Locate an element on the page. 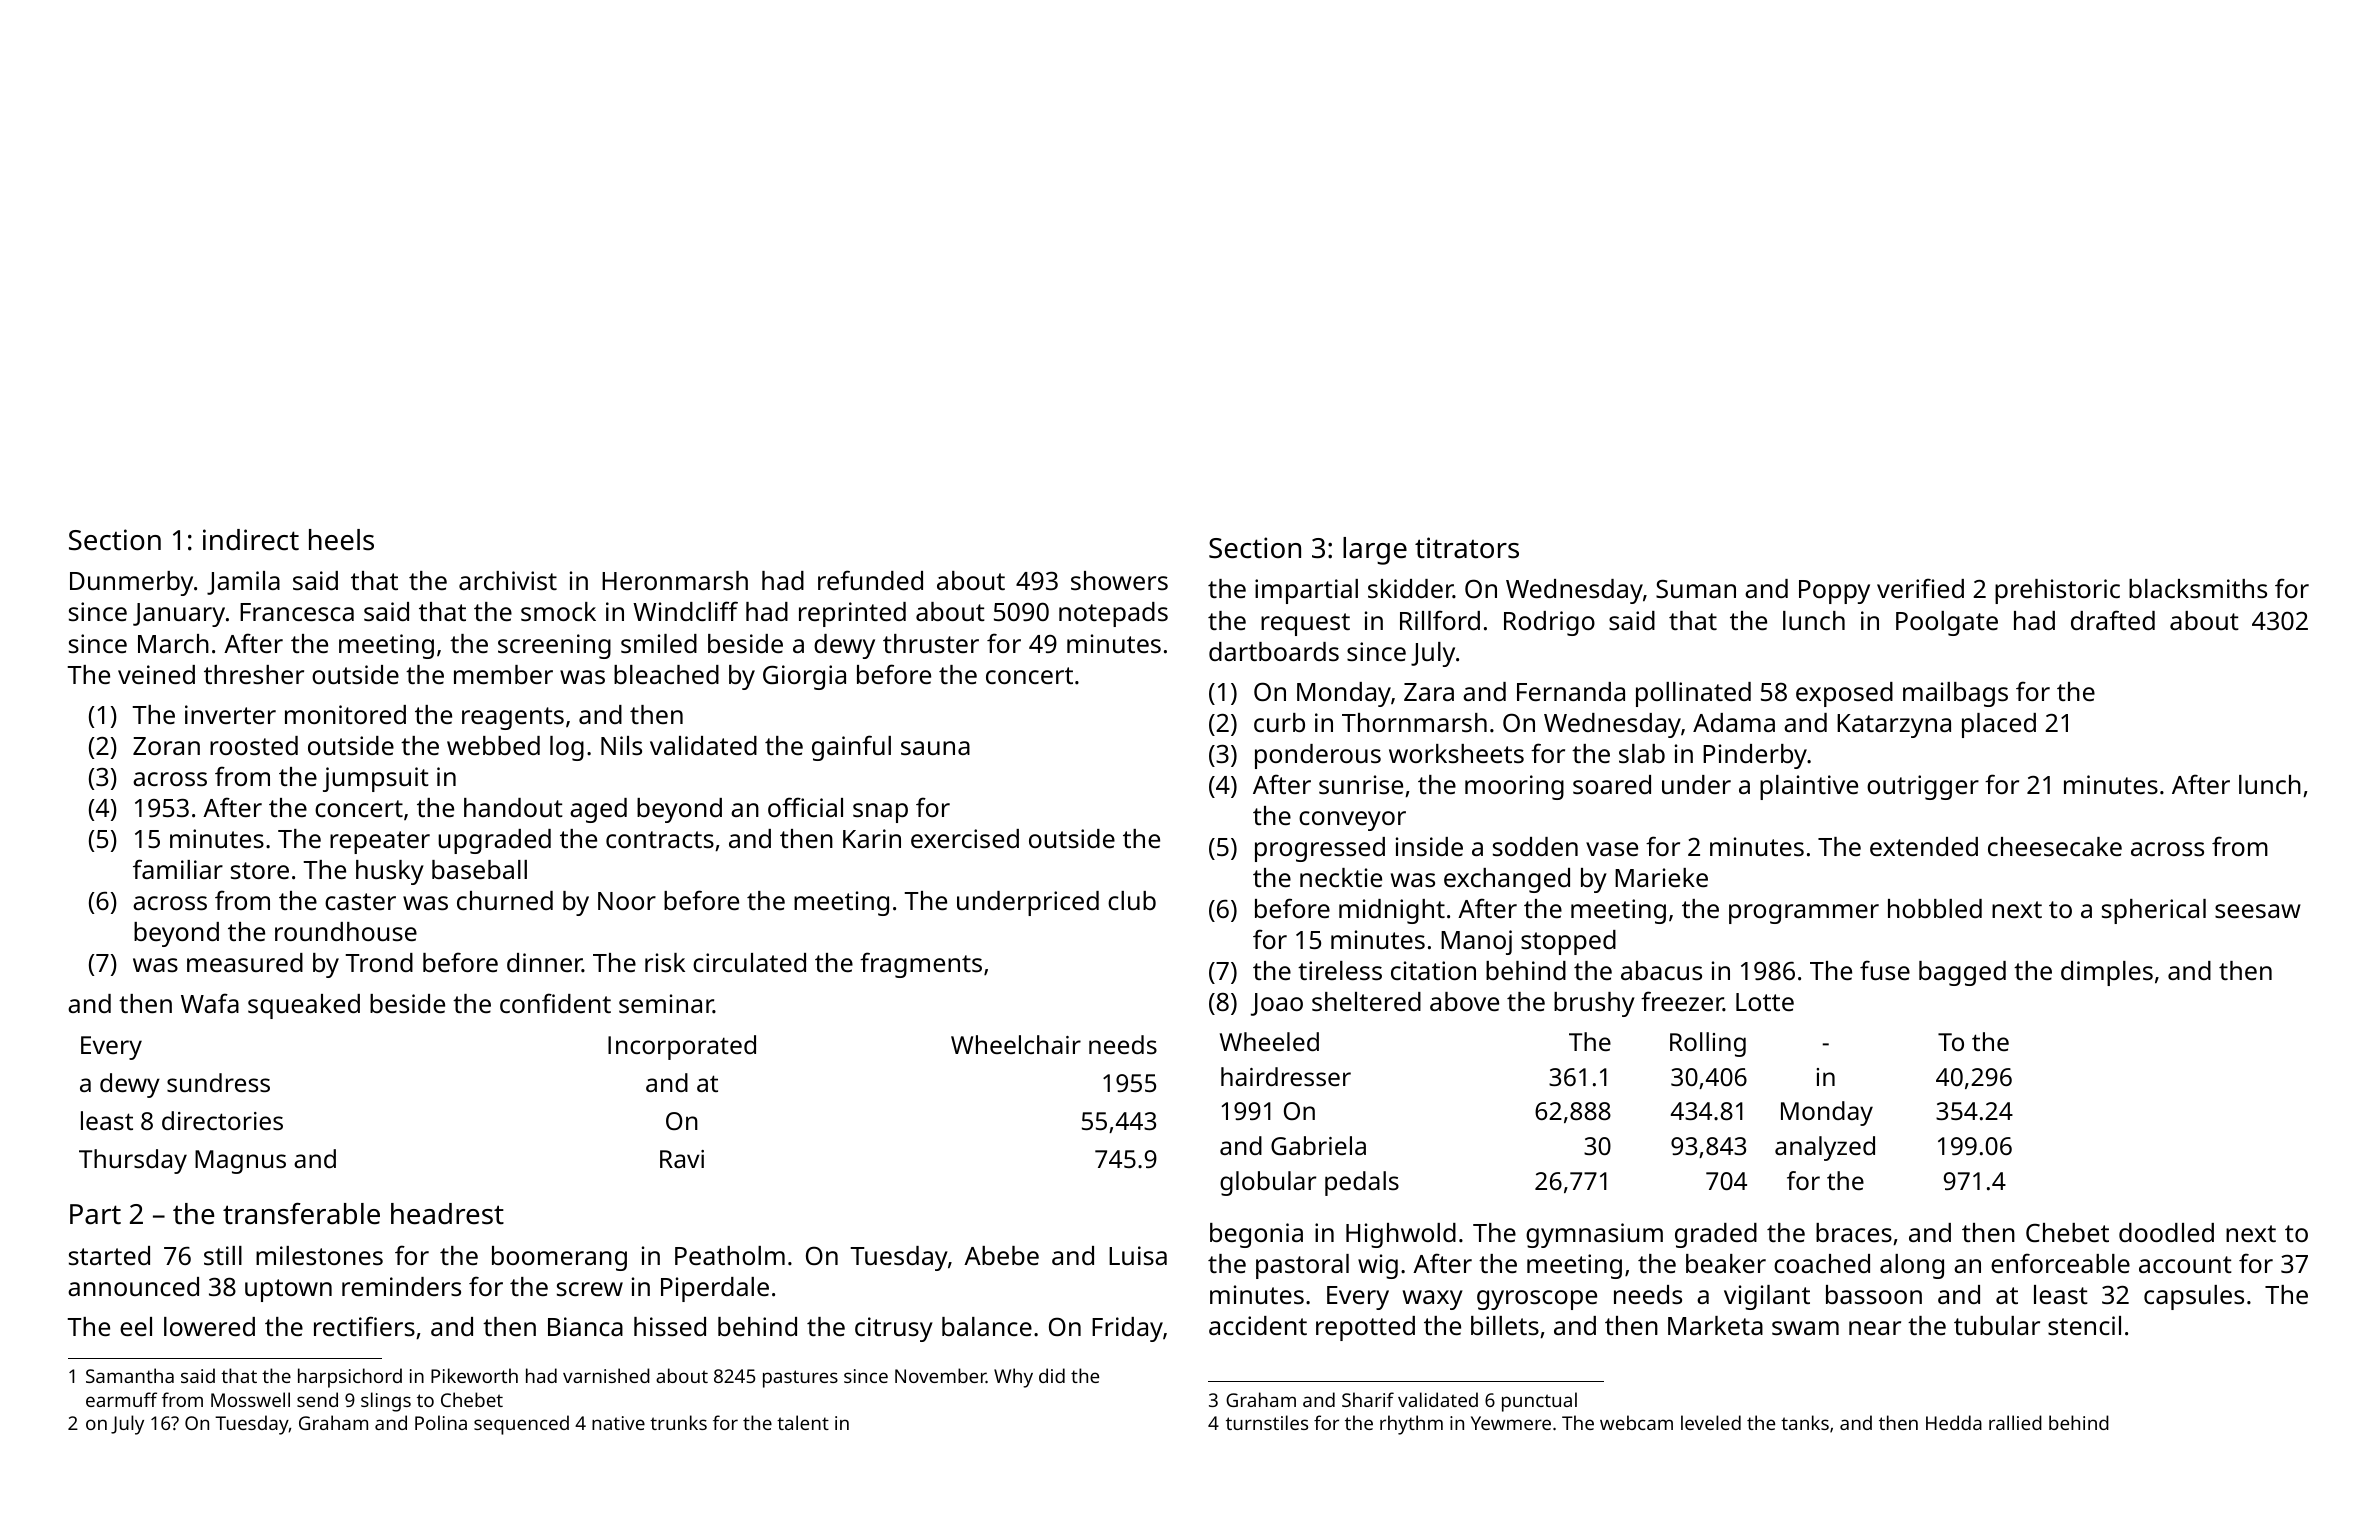 Image resolution: width=2377 pixels, height=1538 pixels. account is located at coordinates (2185, 1264).
